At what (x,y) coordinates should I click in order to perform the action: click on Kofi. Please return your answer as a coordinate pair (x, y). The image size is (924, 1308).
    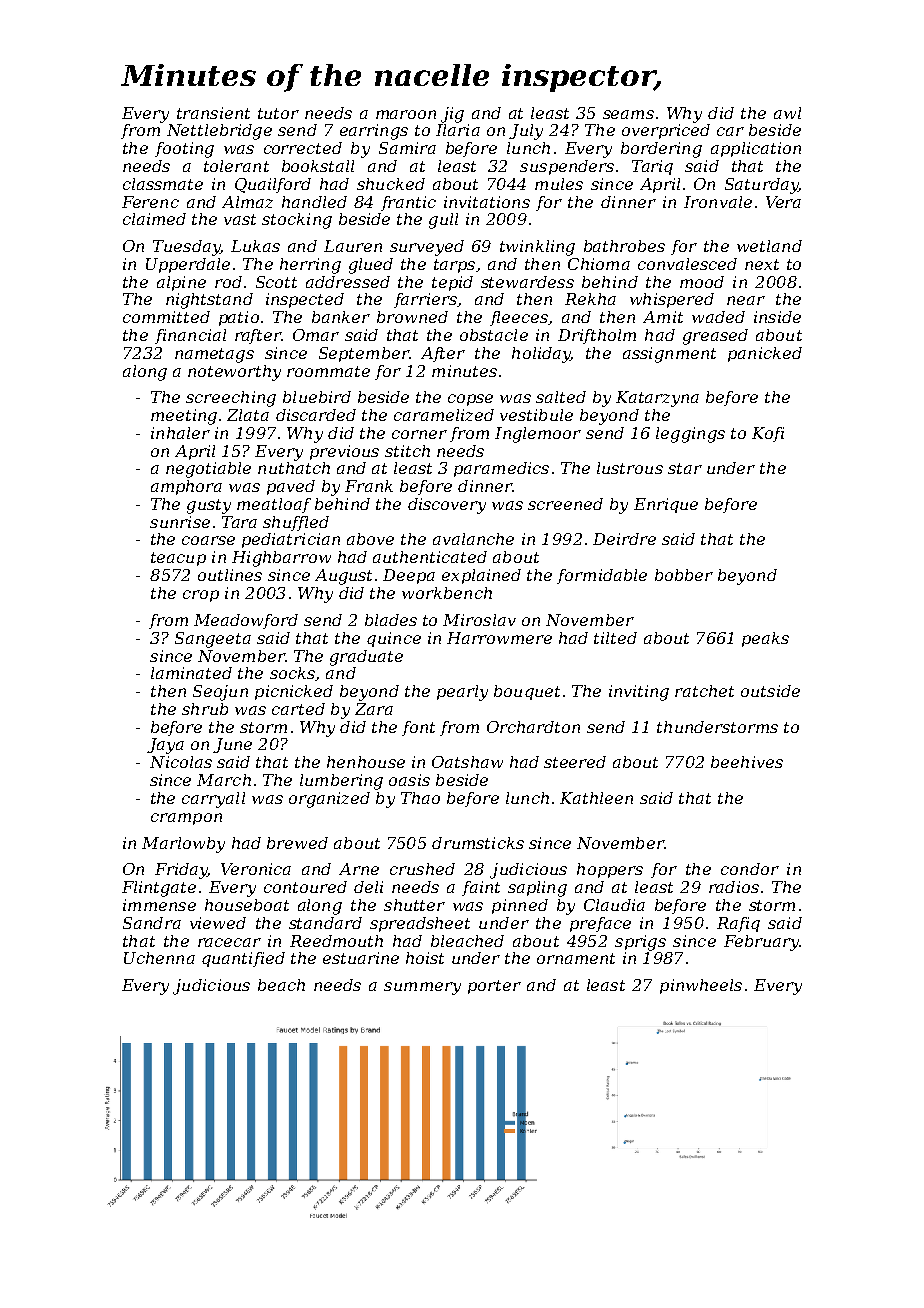
    Looking at the image, I should click on (768, 434).
